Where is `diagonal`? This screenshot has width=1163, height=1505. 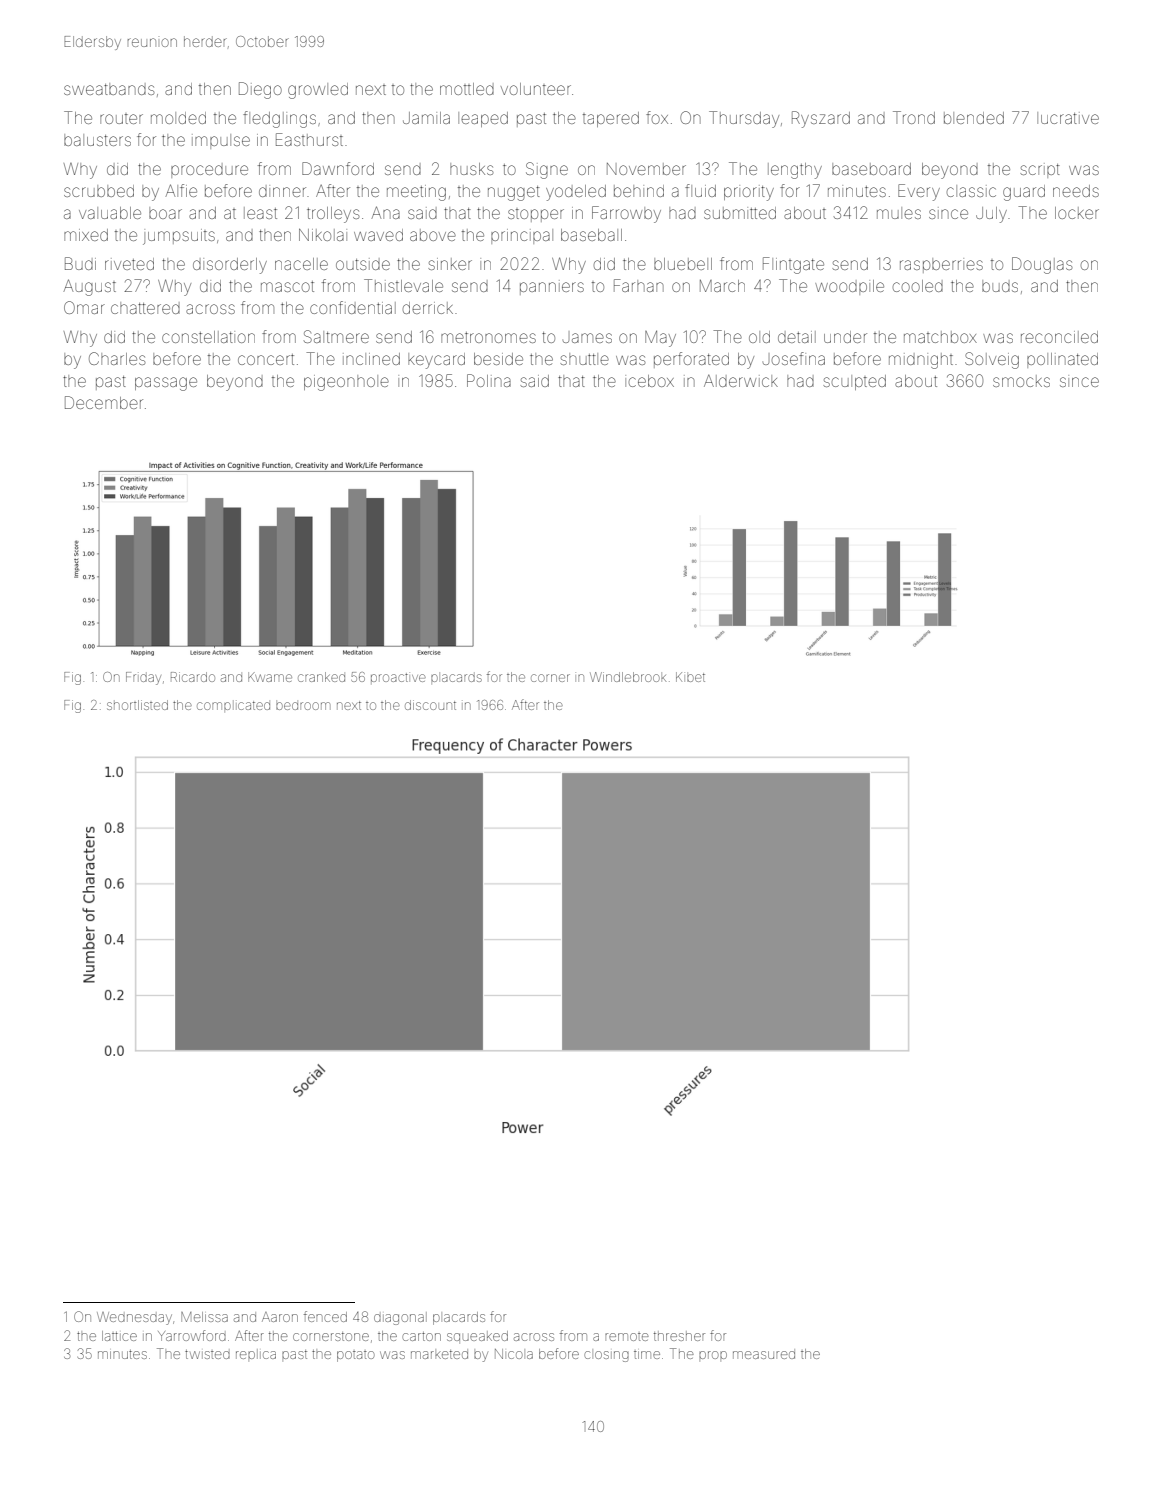 diagonal is located at coordinates (400, 1318).
